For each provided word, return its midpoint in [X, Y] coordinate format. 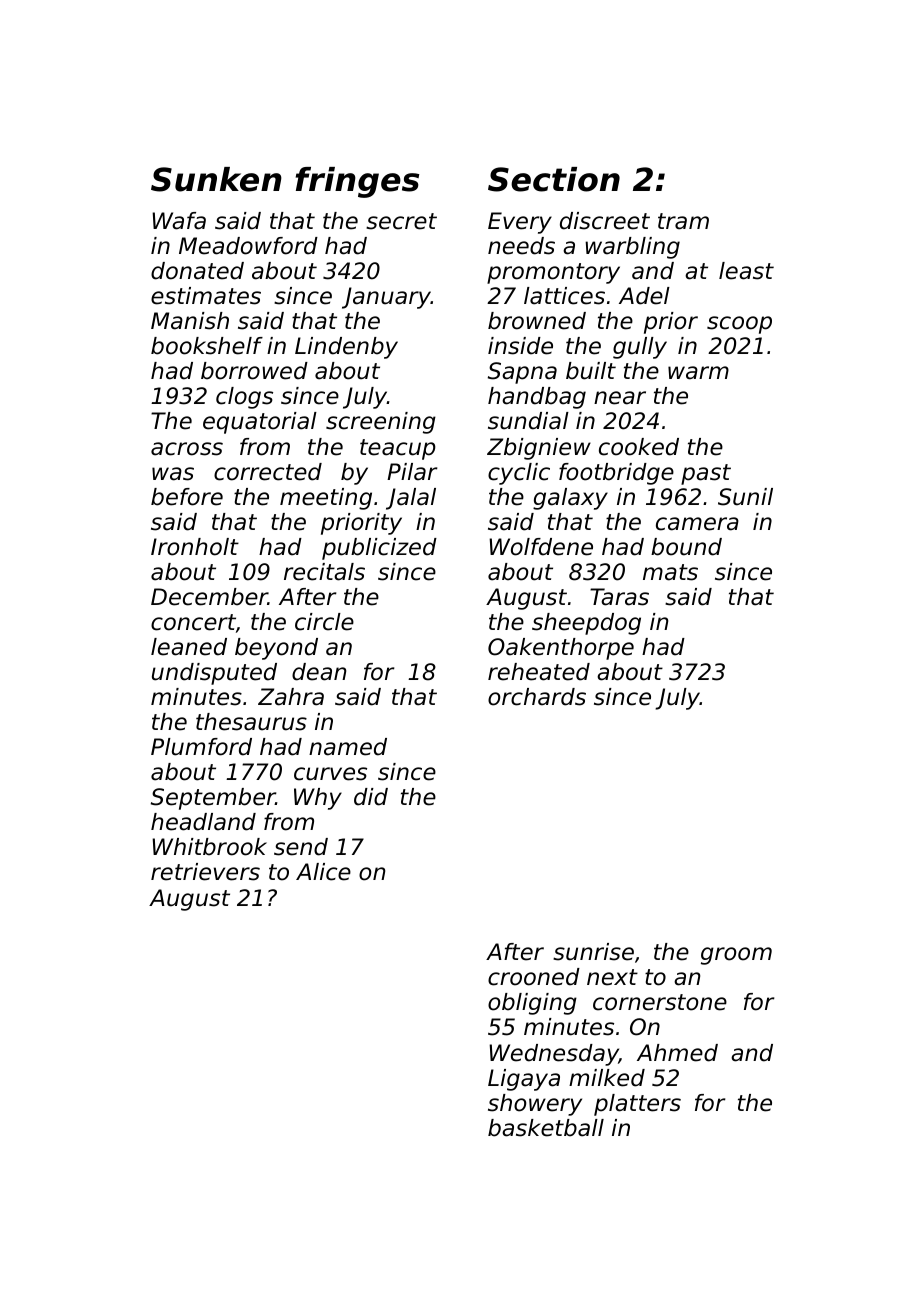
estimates [206, 296]
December [209, 597]
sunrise [593, 952]
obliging [532, 1004]
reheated [539, 672]
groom [736, 956]
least [746, 271]
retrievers [205, 872]
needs [521, 246]
